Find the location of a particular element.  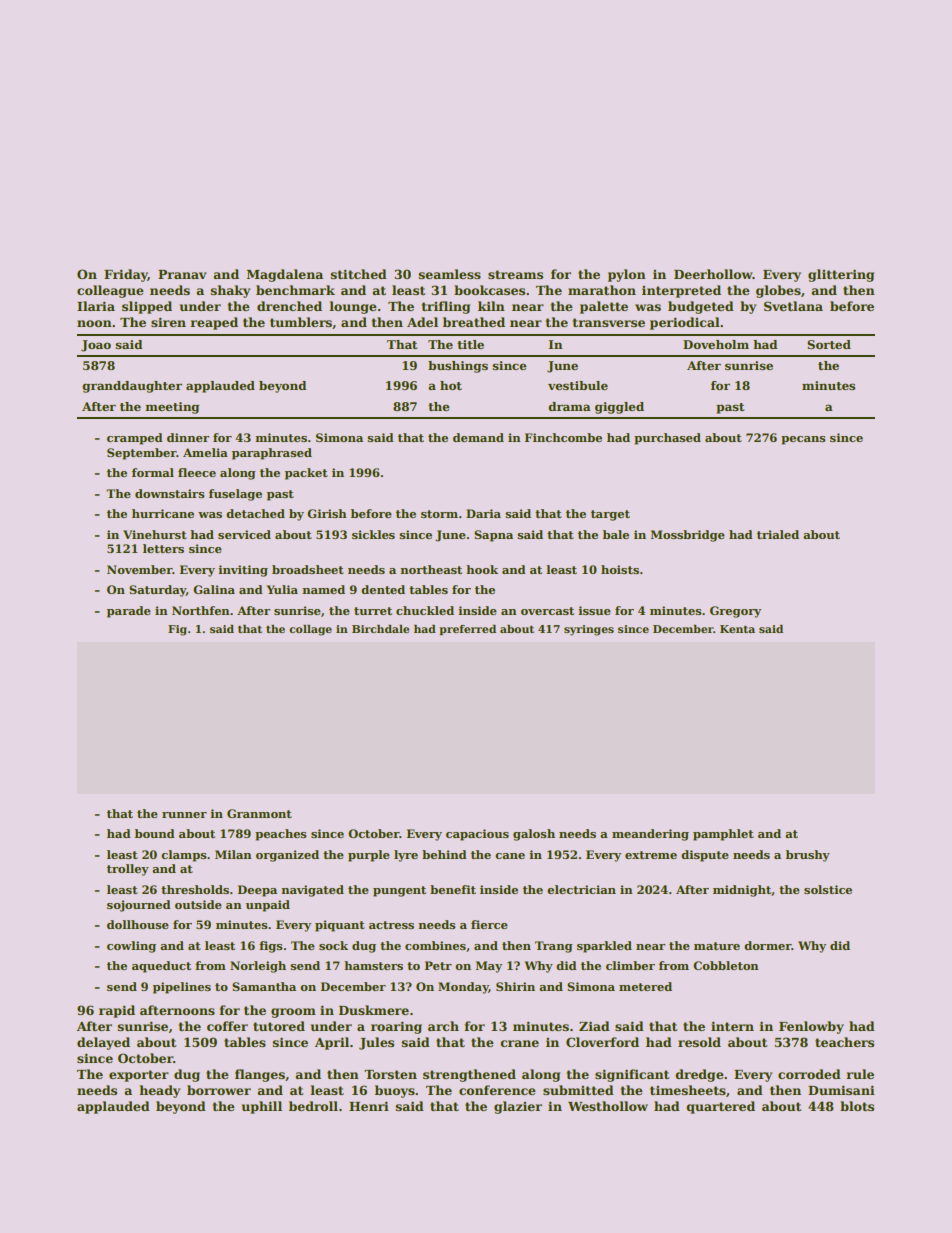

title is located at coordinates (470, 344).
